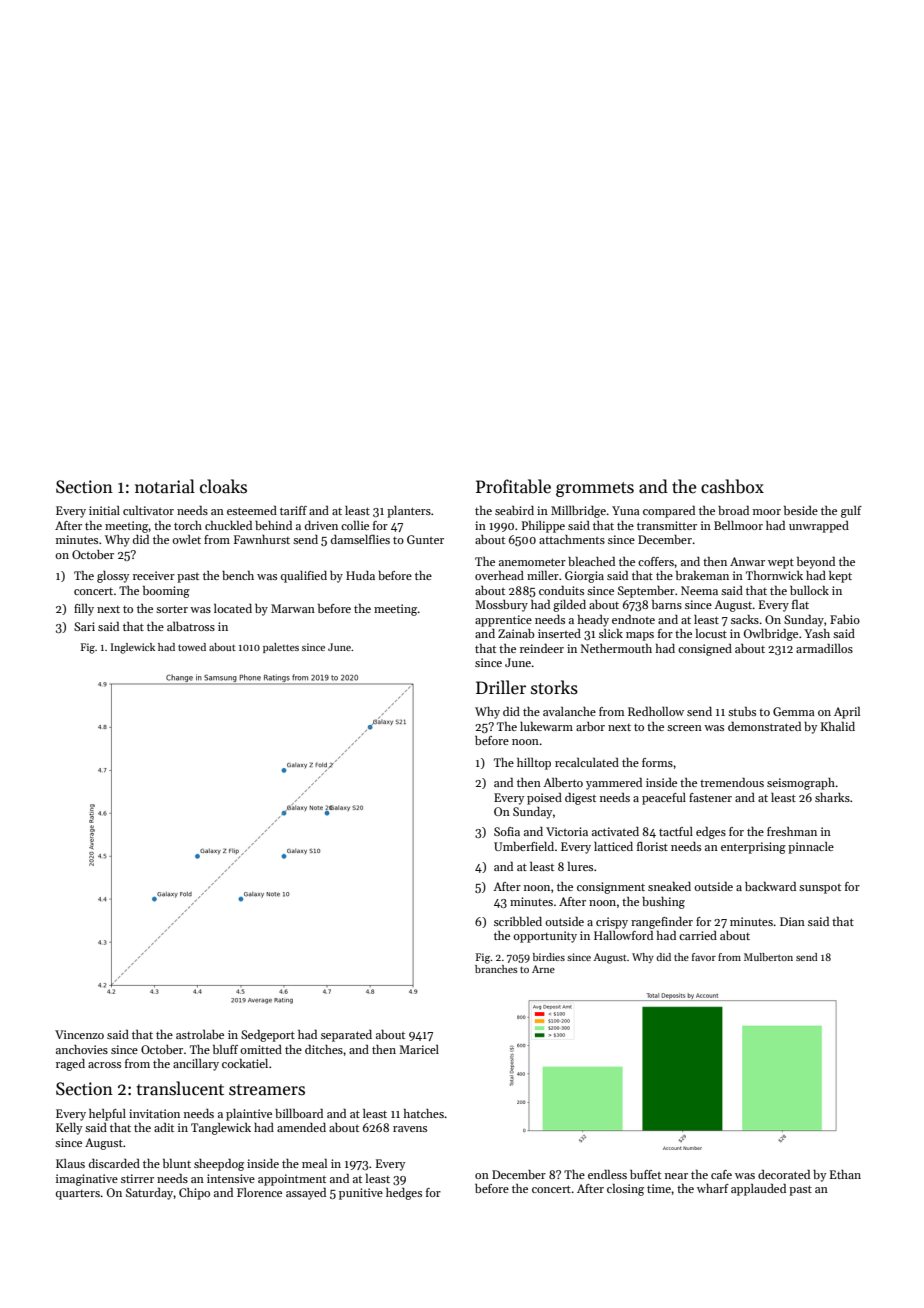  I want to click on Sofia, so click(507, 831).
